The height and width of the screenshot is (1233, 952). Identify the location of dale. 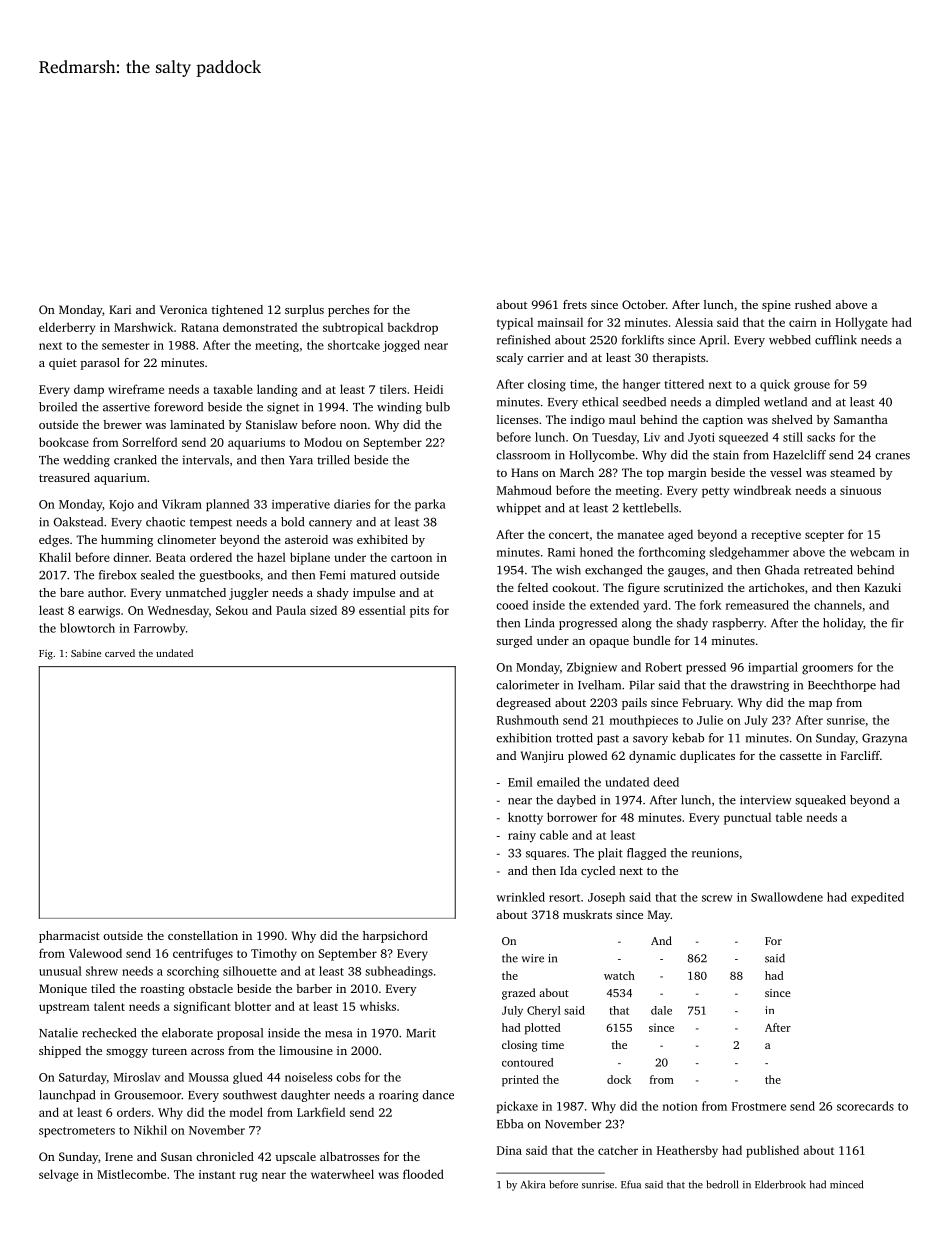
(661, 1010).
